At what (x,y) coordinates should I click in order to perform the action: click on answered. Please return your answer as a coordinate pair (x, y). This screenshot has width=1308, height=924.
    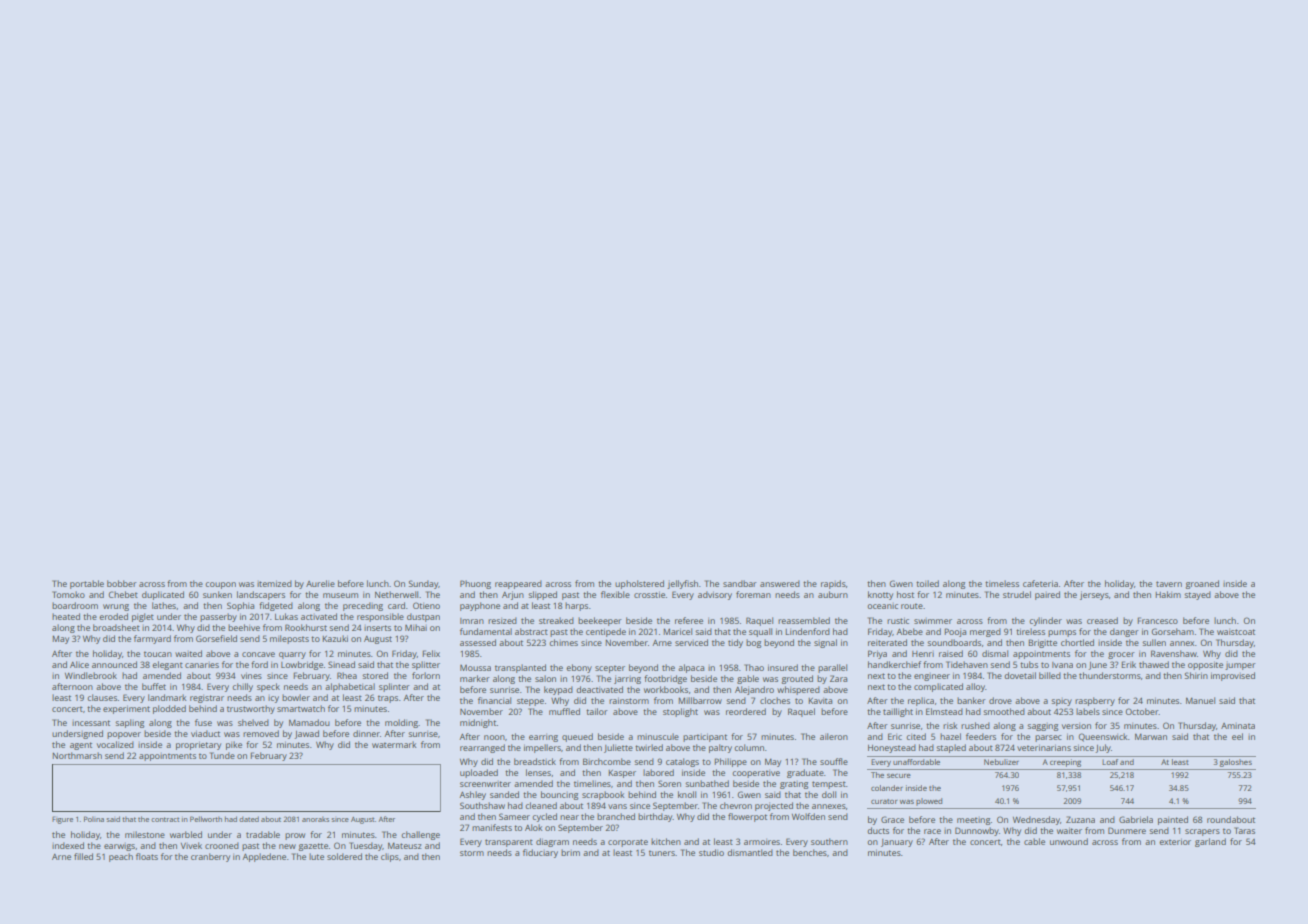
    Looking at the image, I should click on (780, 583).
